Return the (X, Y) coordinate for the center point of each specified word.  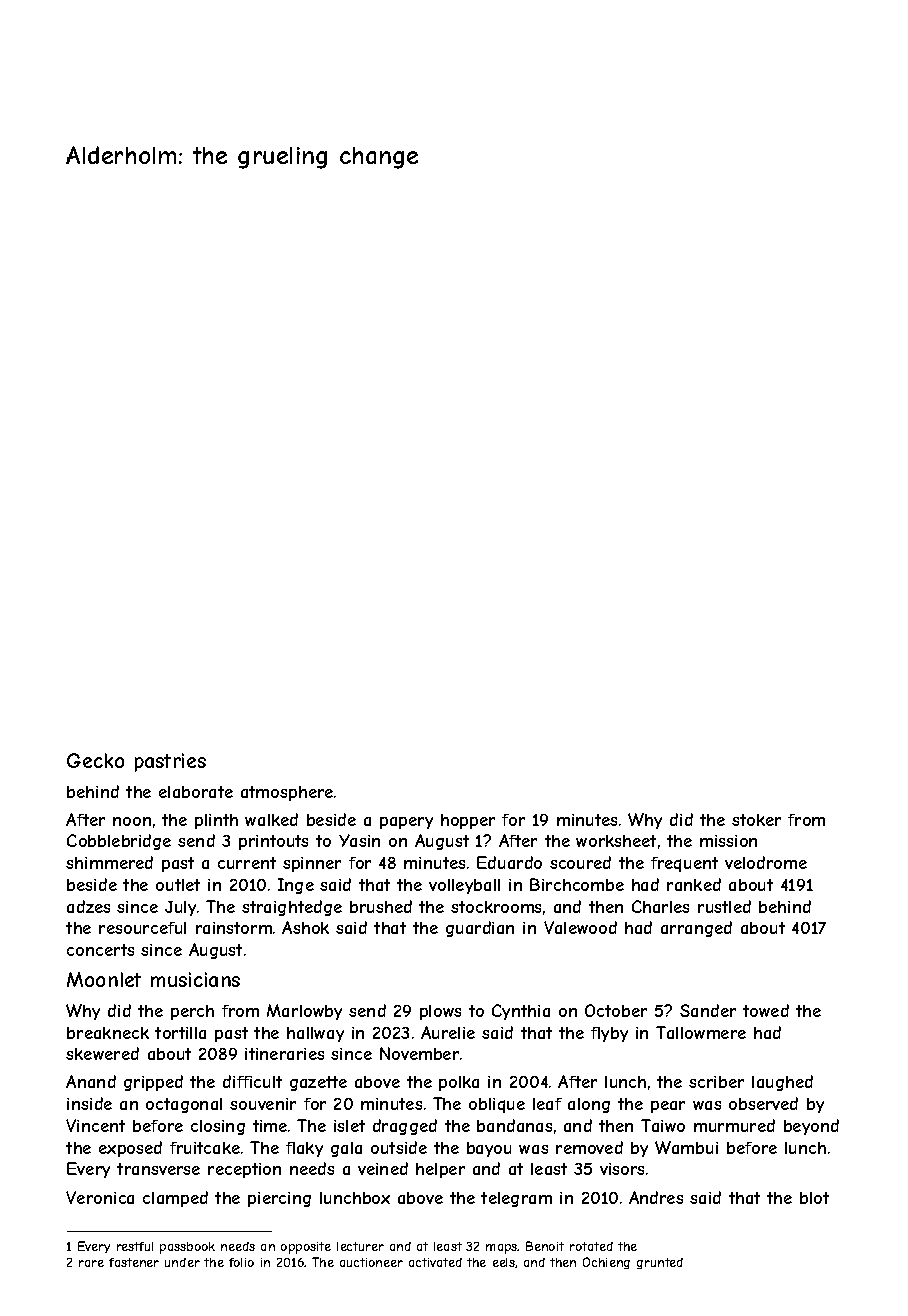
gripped (153, 1083)
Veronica (100, 1197)
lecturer (360, 1246)
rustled (724, 906)
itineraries (284, 1054)
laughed (782, 1083)
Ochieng (606, 1263)
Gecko (95, 760)
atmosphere (287, 793)
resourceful (142, 928)
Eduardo (509, 862)
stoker (756, 820)
